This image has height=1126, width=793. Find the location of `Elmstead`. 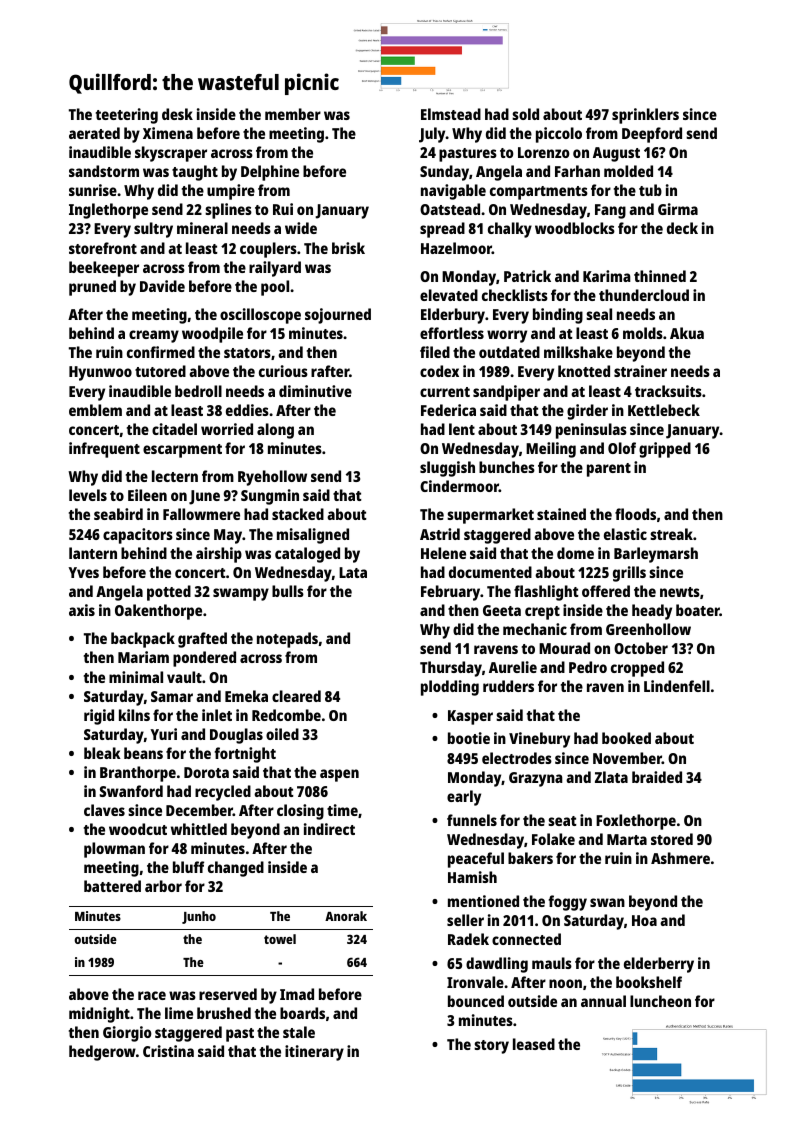

Elmstead is located at coordinates (451, 114).
